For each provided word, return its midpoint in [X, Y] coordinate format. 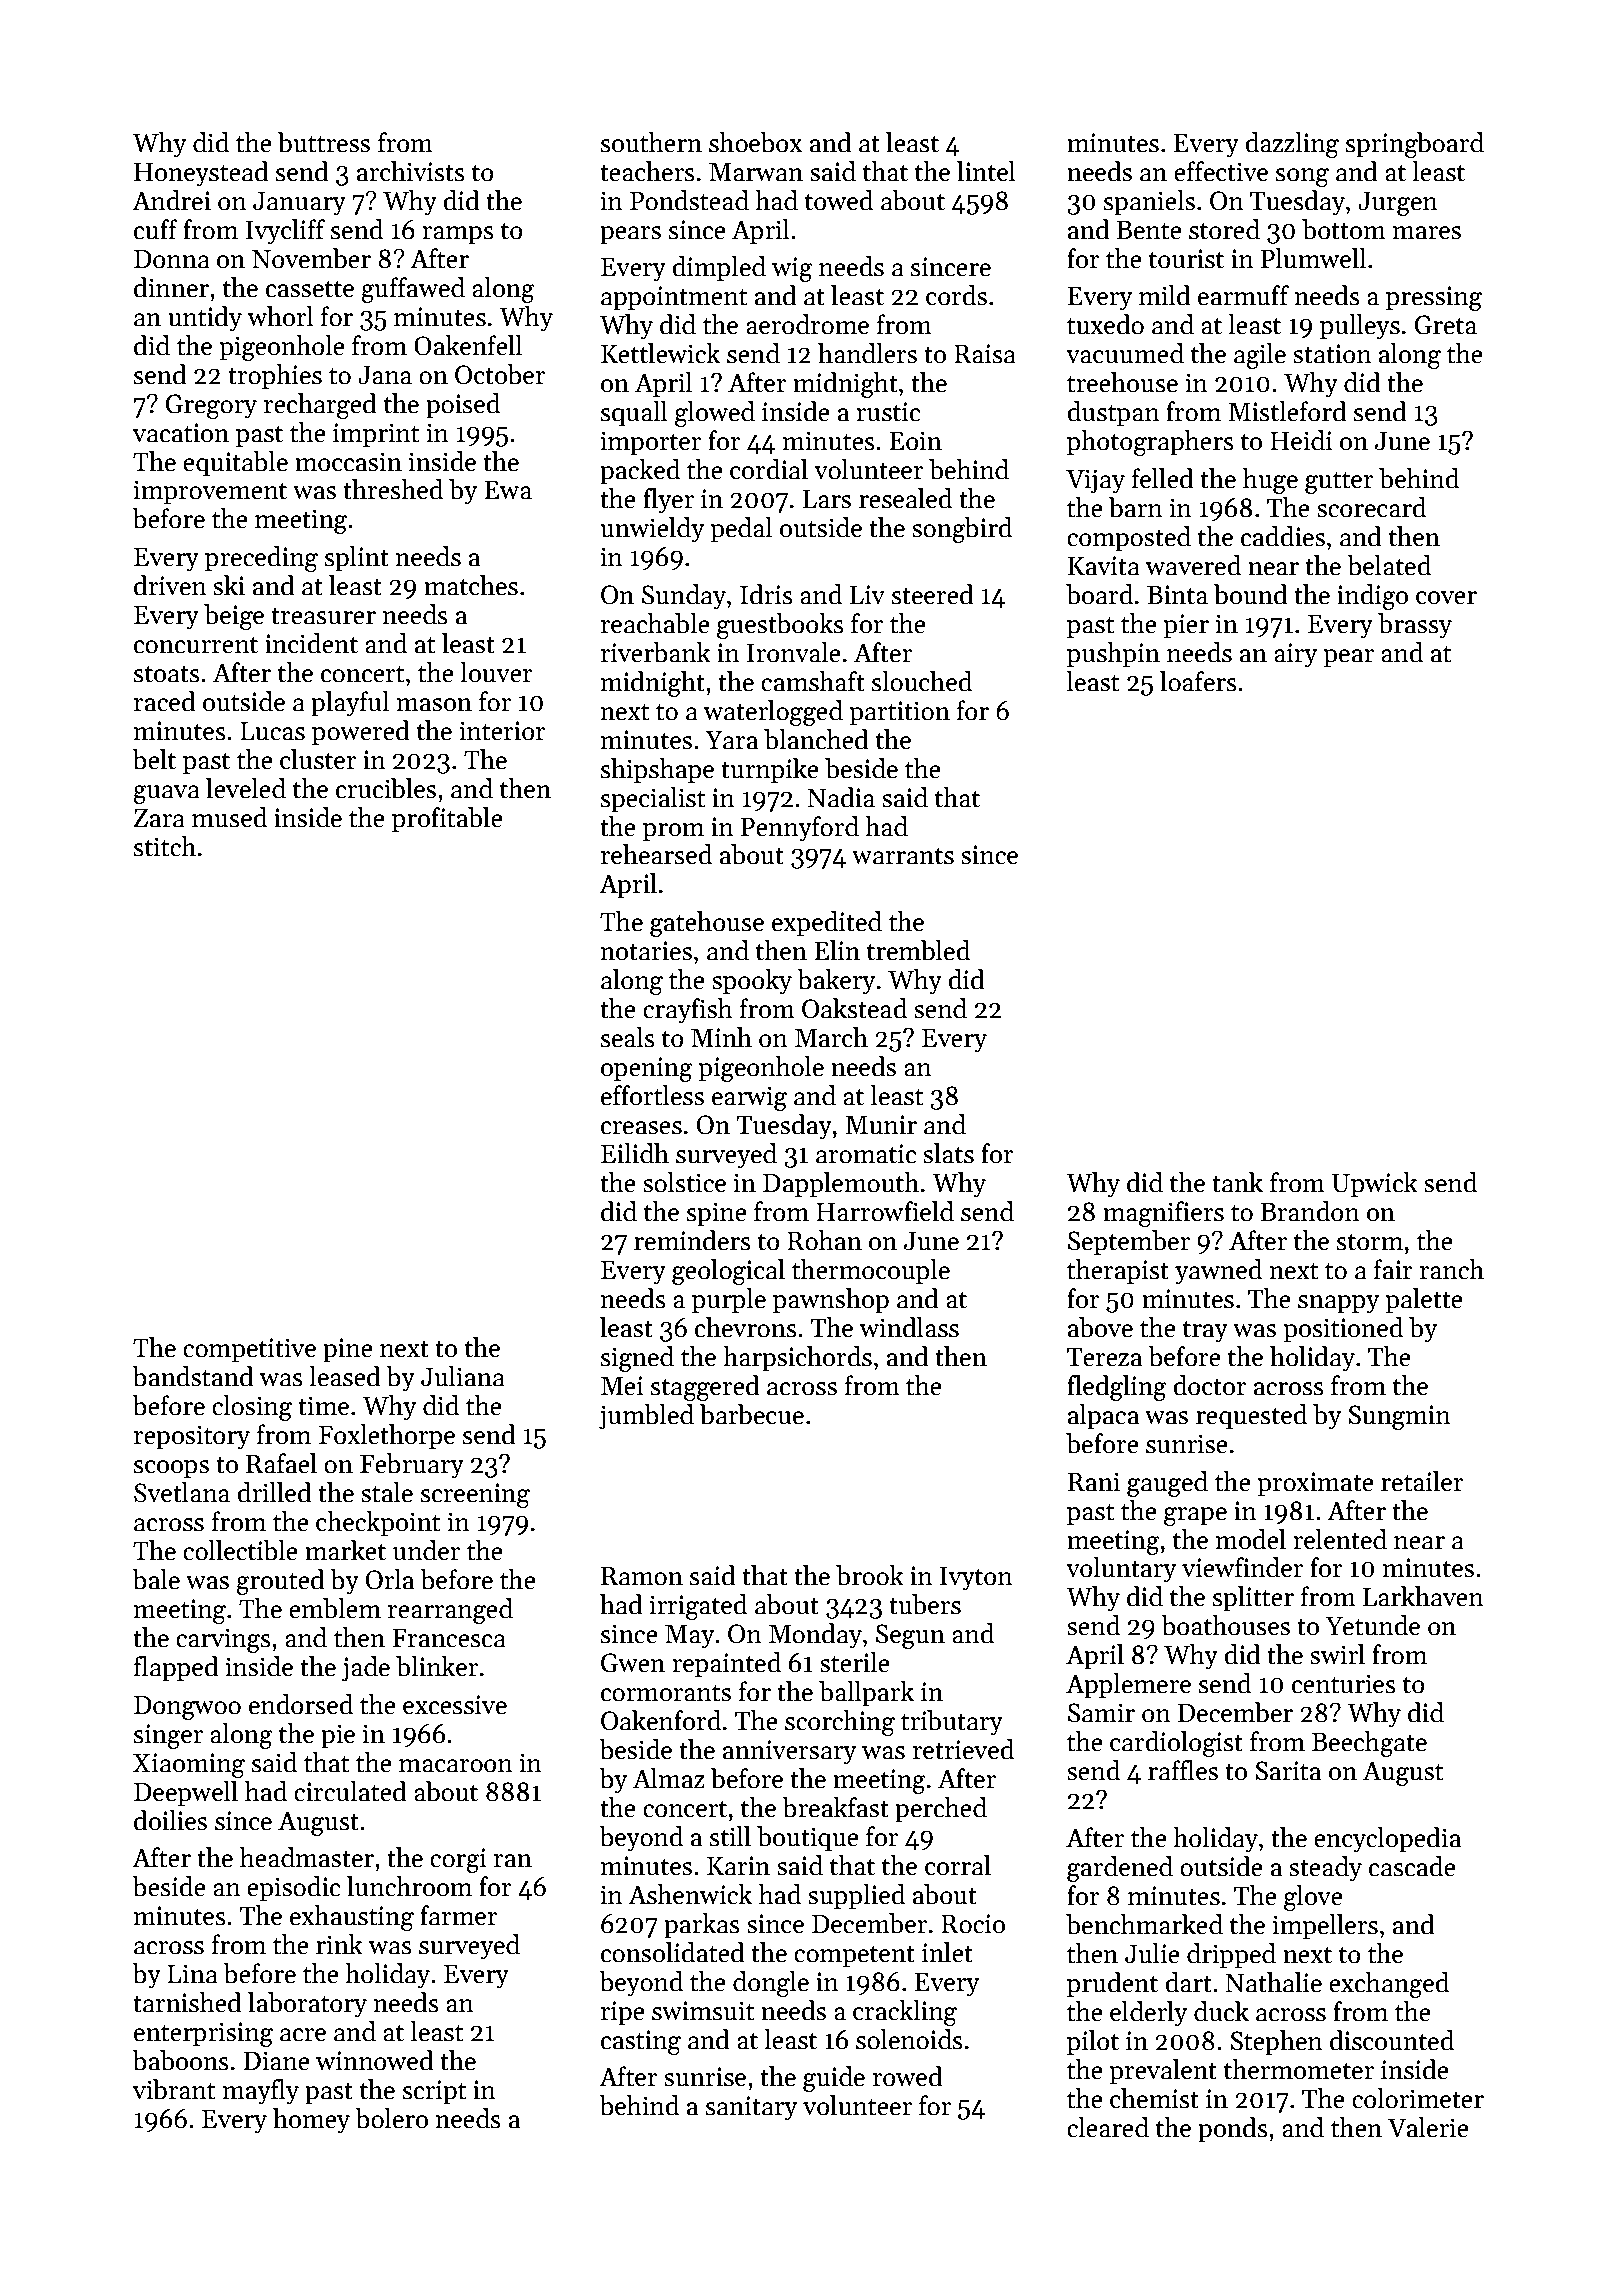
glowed [715, 414]
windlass [909, 1327]
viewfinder [1242, 1567]
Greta [1445, 325]
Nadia [841, 797]
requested [1251, 1417]
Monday [815, 1636]
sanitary [751, 2108]
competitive [249, 1350]
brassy [1415, 626]
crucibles [386, 788]
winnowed [375, 2060]
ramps [458, 235]
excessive [455, 1705]
